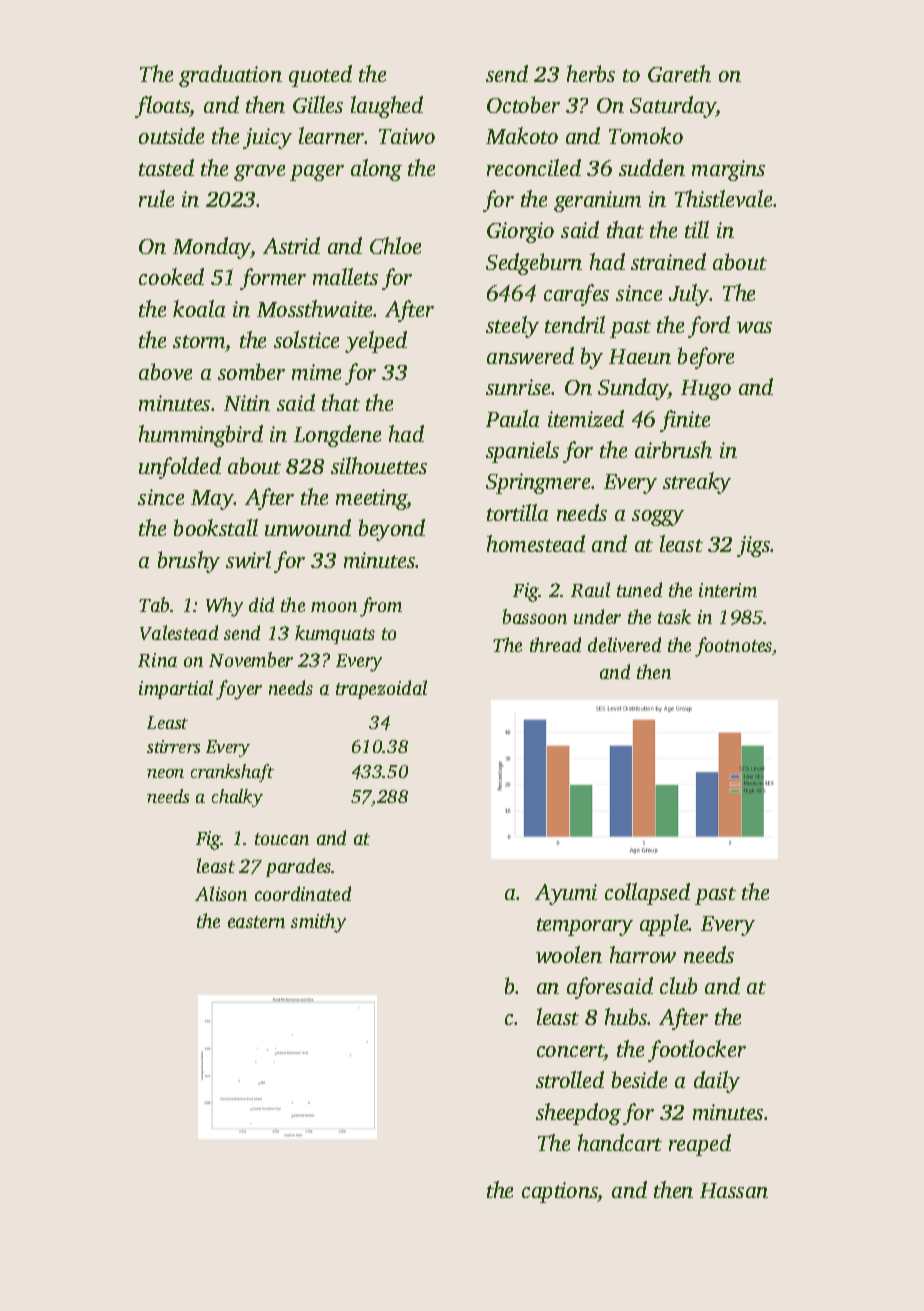 This screenshot has width=924, height=1311. What do you see at coordinates (754, 327) in the screenshot?
I see `was` at bounding box center [754, 327].
